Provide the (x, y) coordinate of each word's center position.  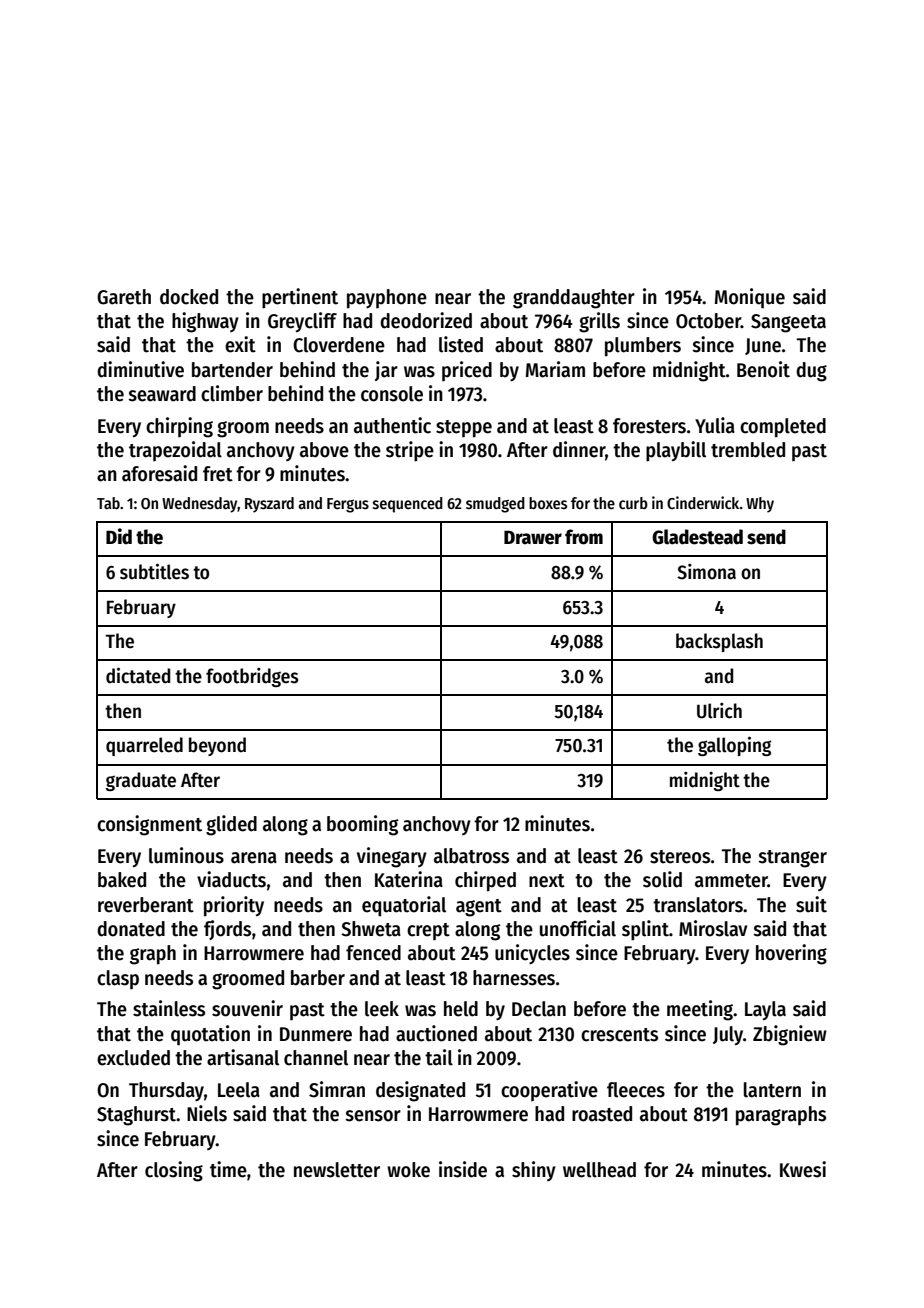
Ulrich (719, 711)
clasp (118, 979)
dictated (138, 675)
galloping (734, 746)
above (324, 450)
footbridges (252, 677)
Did (119, 536)
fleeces (636, 1090)
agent (479, 908)
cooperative (549, 1091)
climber (232, 393)
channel (316, 1058)
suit (811, 904)
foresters (649, 426)
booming (363, 825)
